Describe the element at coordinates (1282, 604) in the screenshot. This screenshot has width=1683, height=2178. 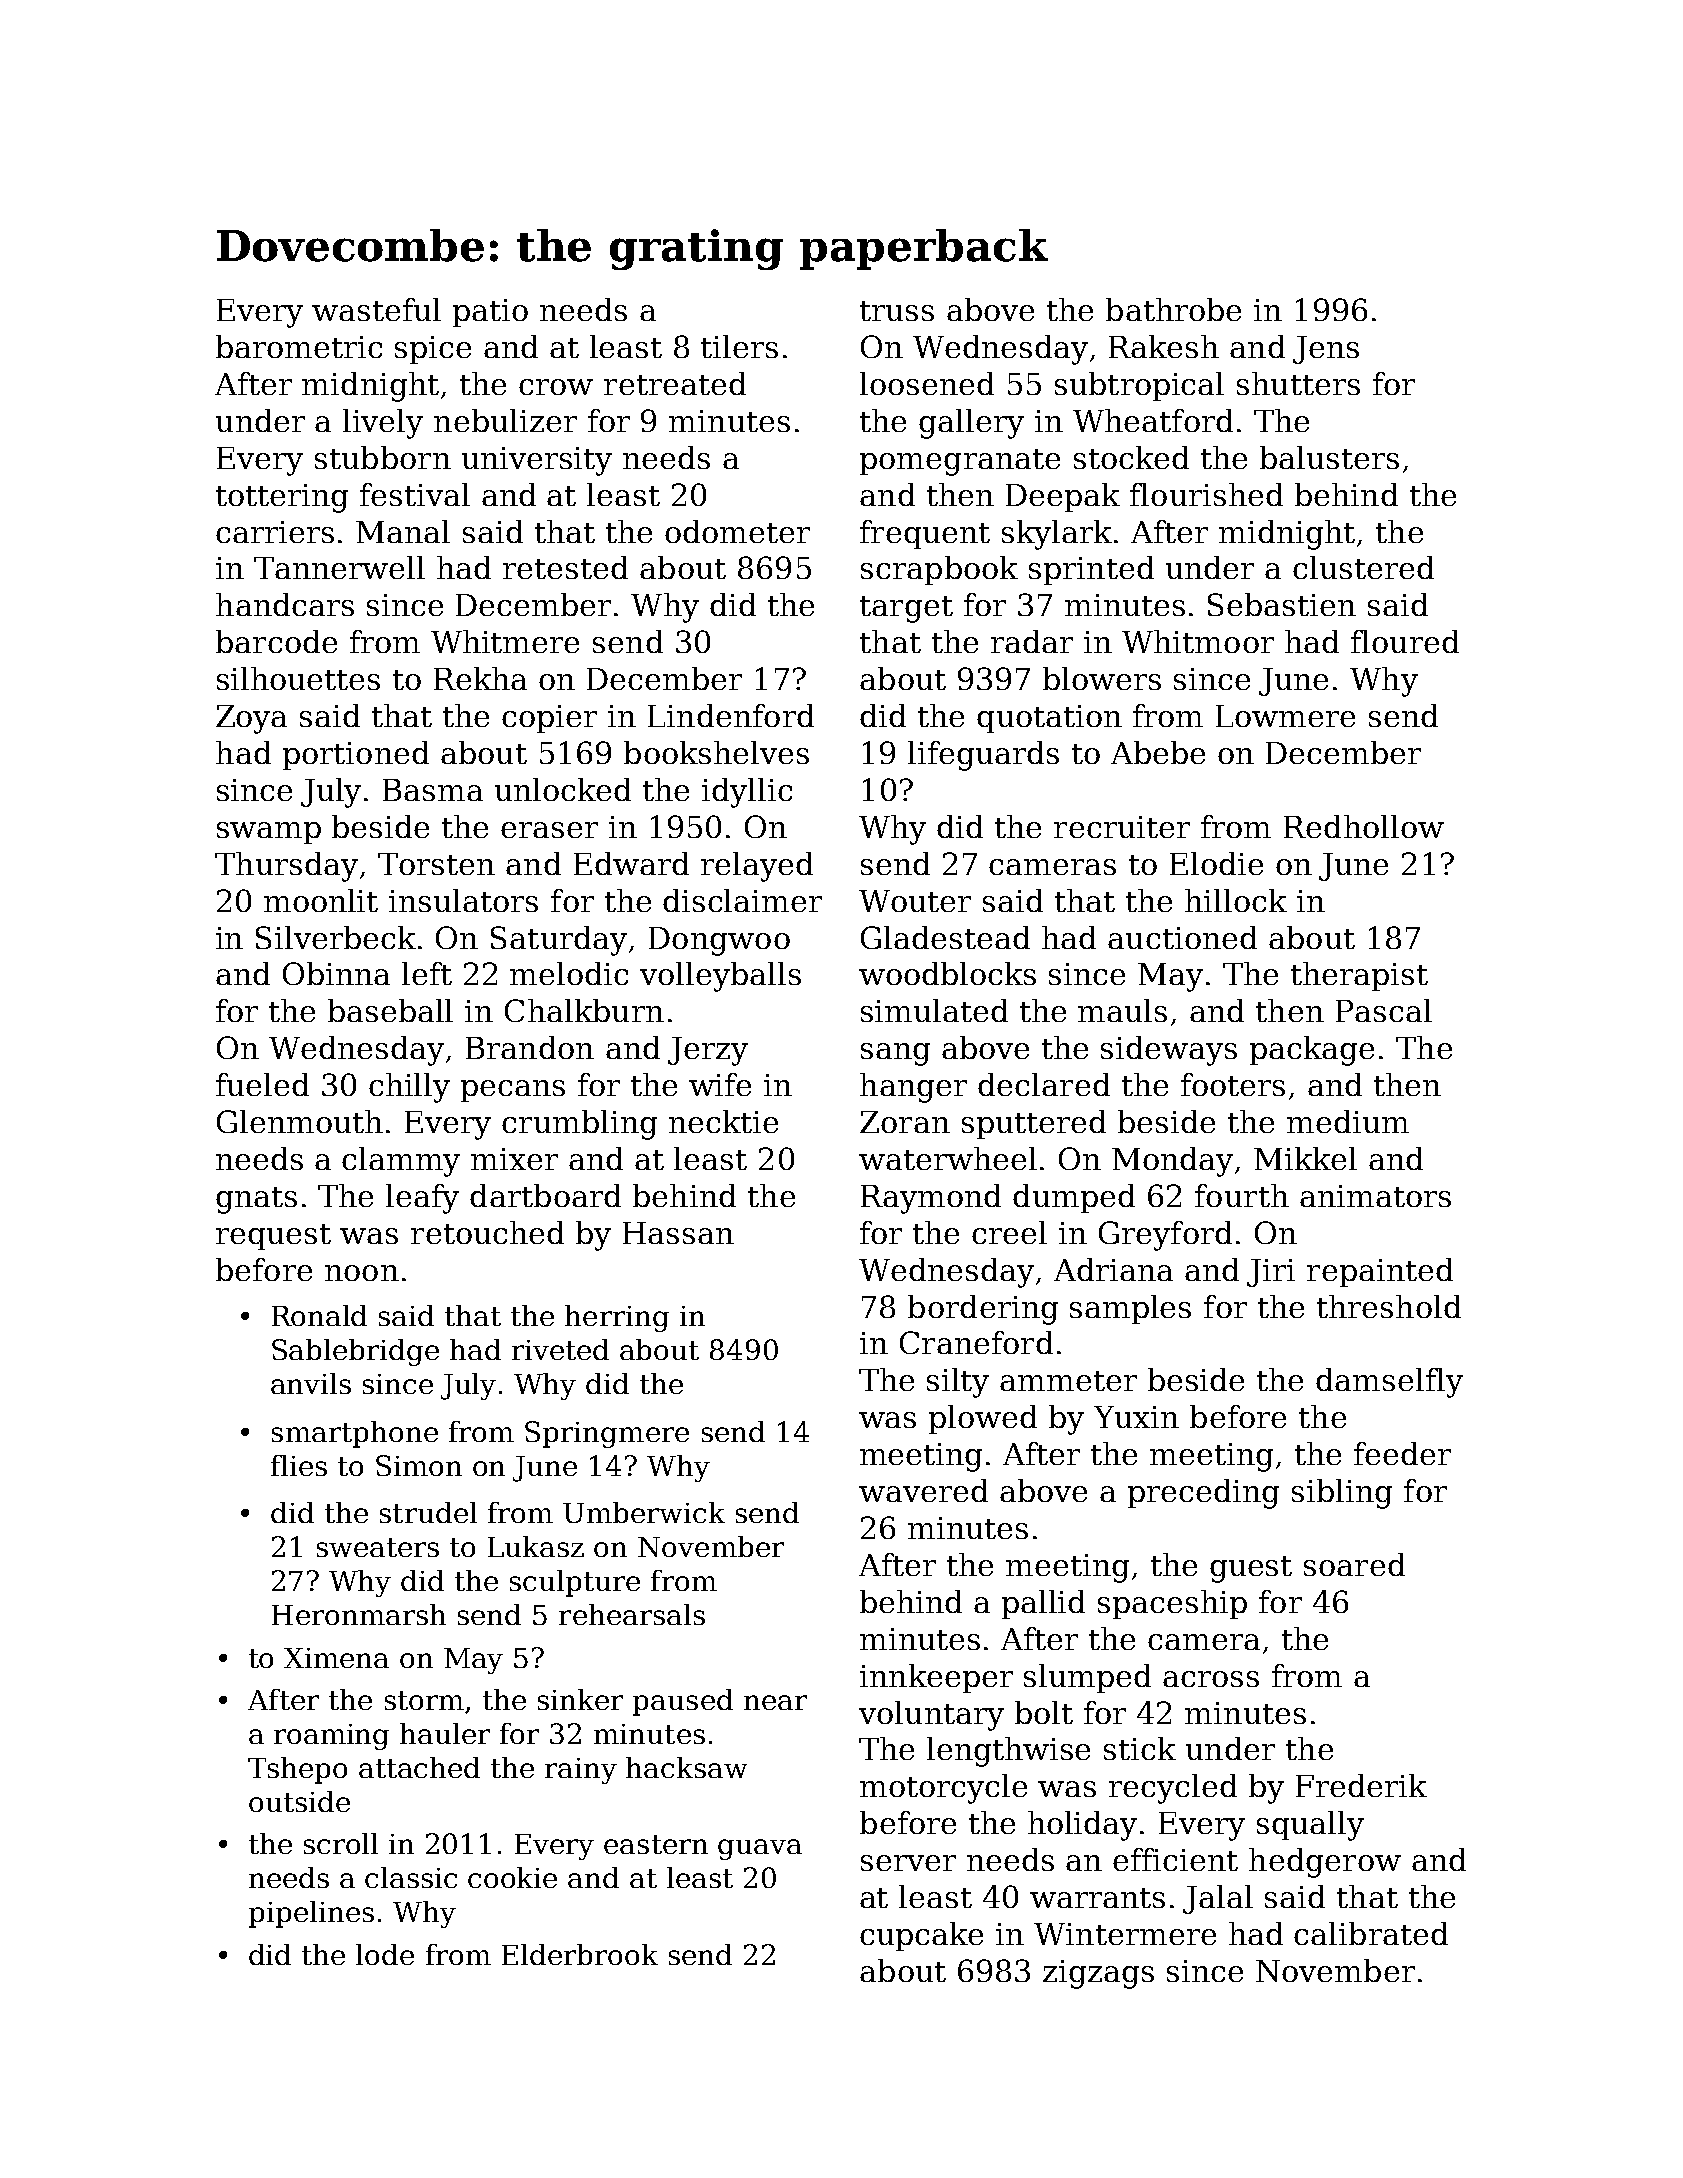
I see `Sebastien` at that location.
